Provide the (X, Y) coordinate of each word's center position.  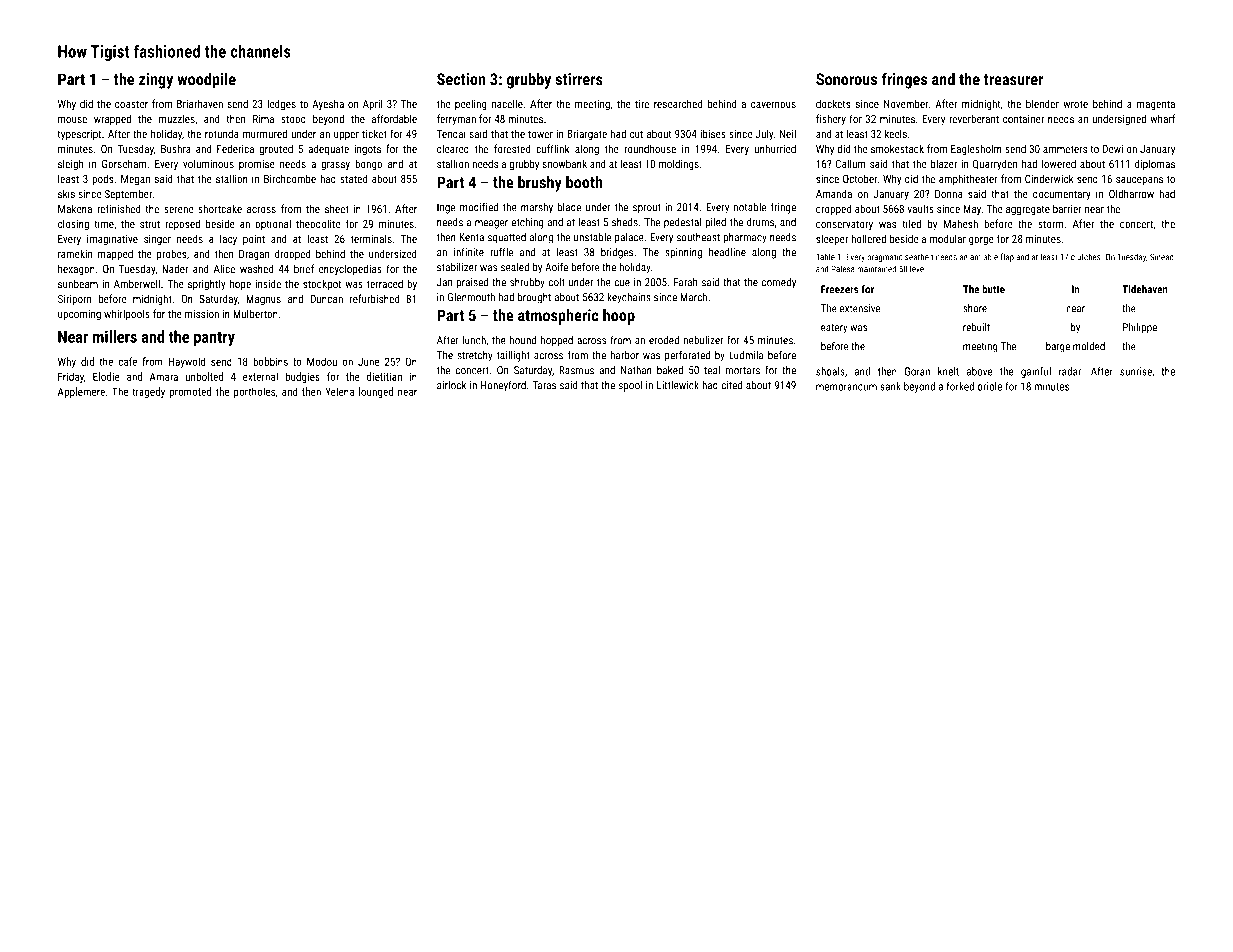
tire (642, 104)
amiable (984, 257)
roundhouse (650, 148)
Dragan (254, 255)
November (906, 103)
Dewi (1113, 149)
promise (257, 165)
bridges (617, 253)
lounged (376, 392)
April (373, 104)
